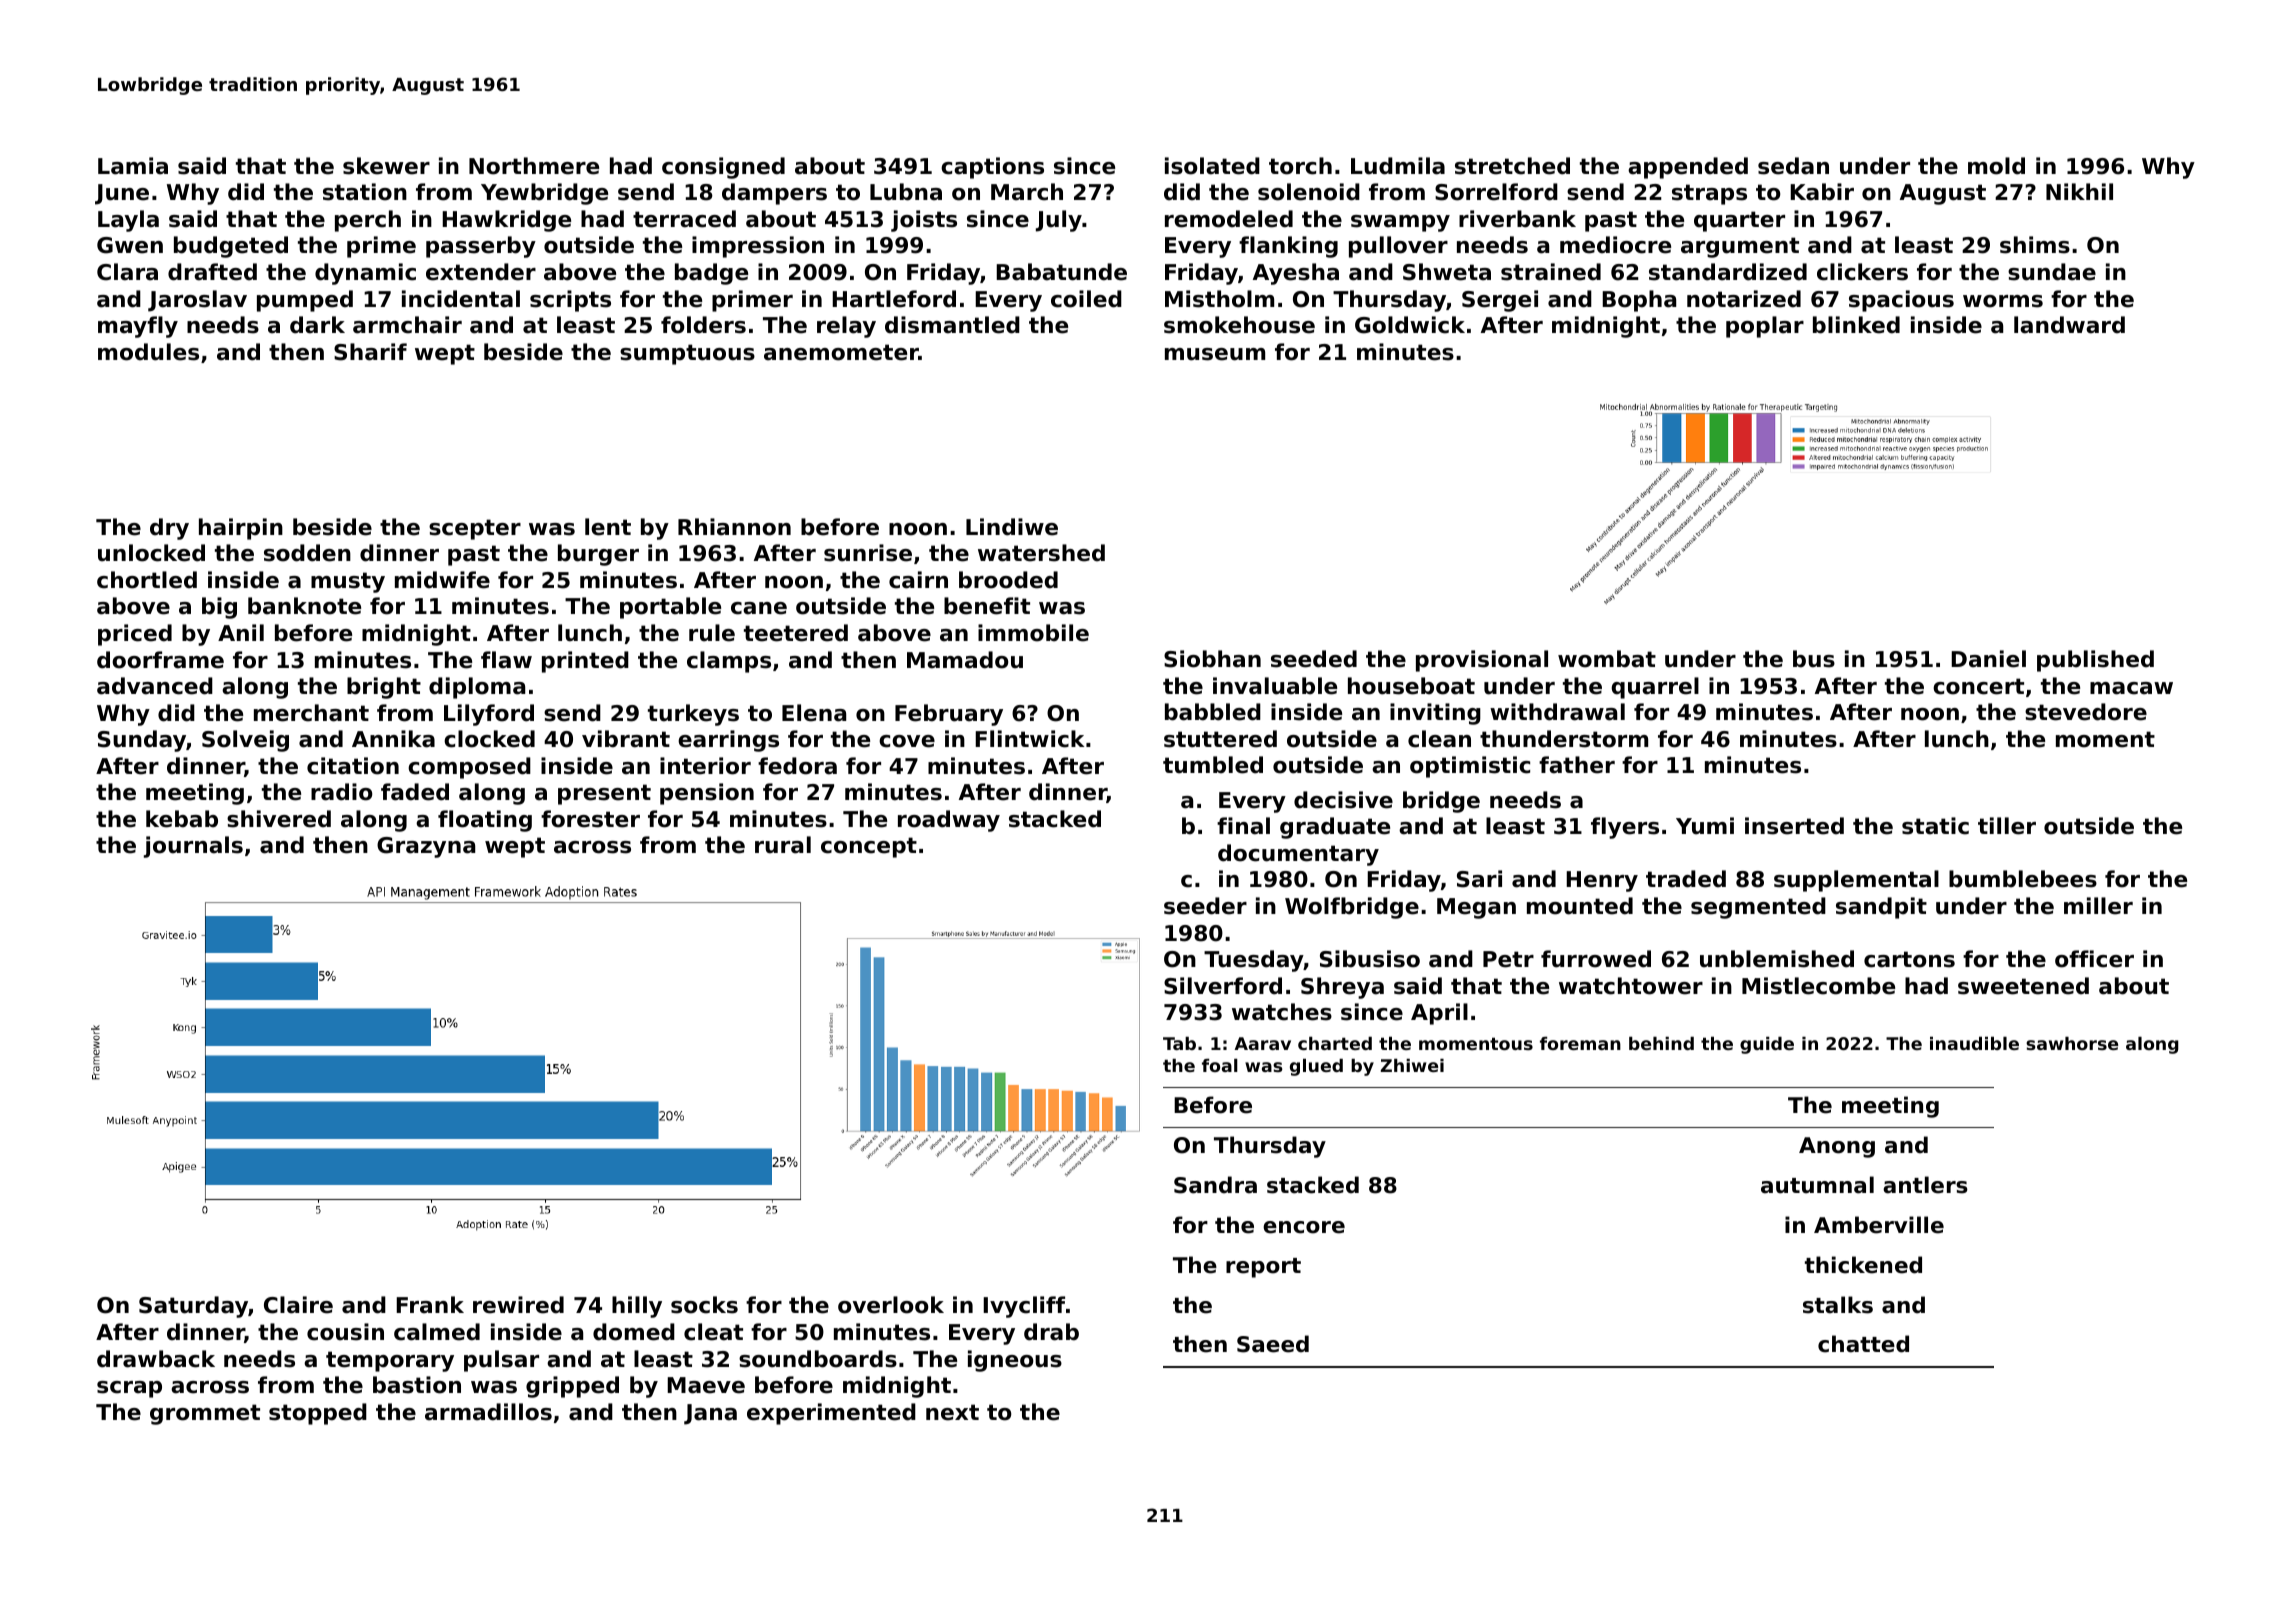 The width and height of the document is (2292, 1620). What do you see at coordinates (386, 166) in the document?
I see `skewer` at bounding box center [386, 166].
